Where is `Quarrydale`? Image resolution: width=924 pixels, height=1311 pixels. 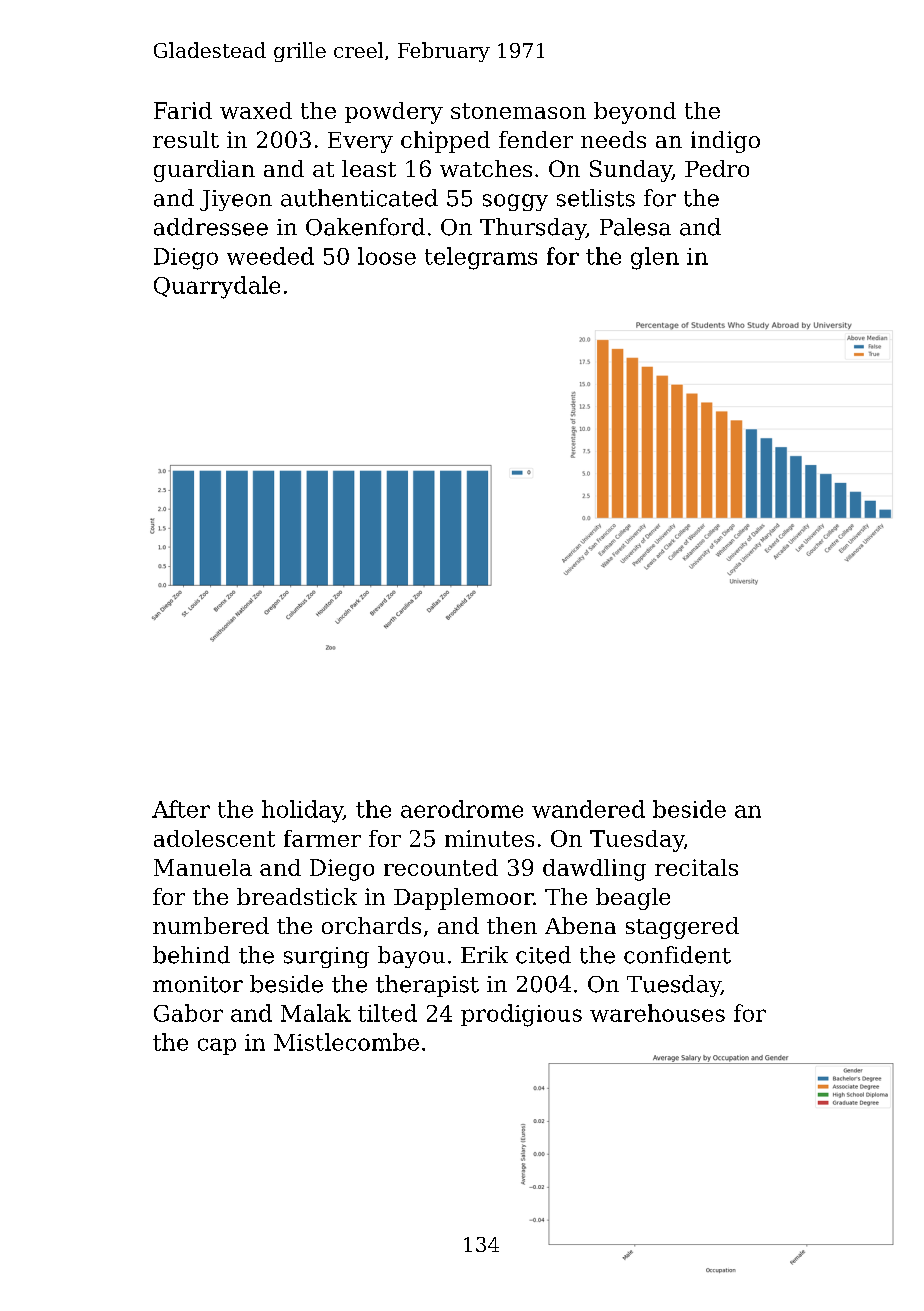 Quarrydale is located at coordinates (217, 287).
